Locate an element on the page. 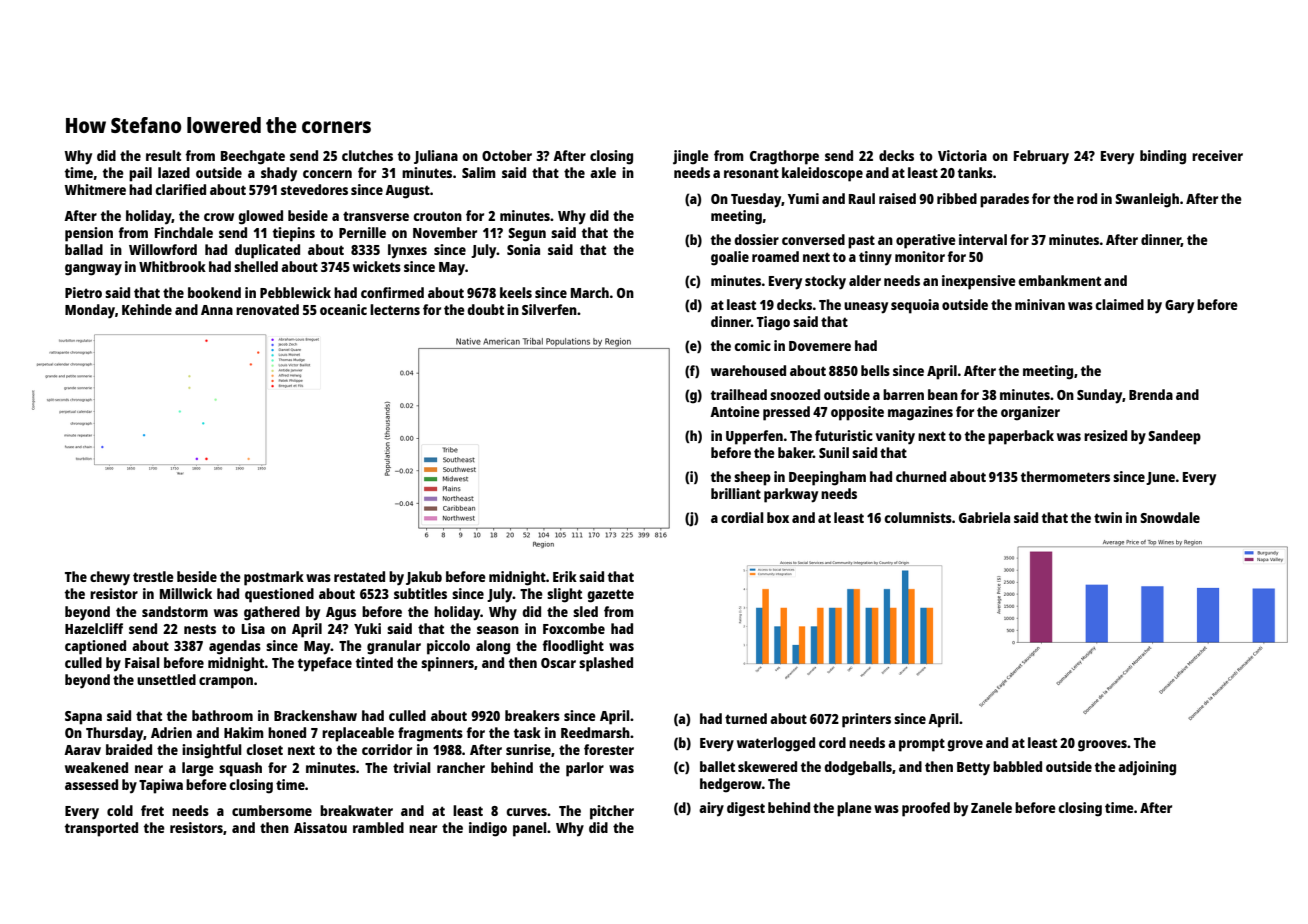 The image size is (1308, 924). Gabriela is located at coordinates (984, 517).
